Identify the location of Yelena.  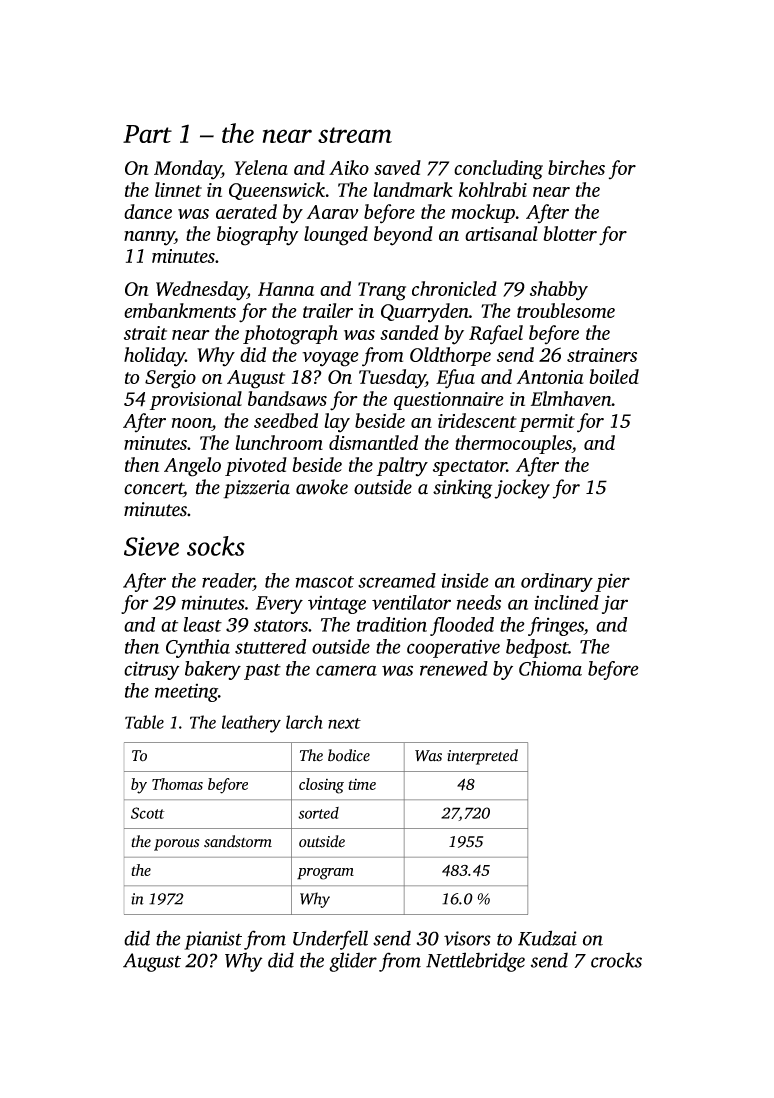
(261, 167).
